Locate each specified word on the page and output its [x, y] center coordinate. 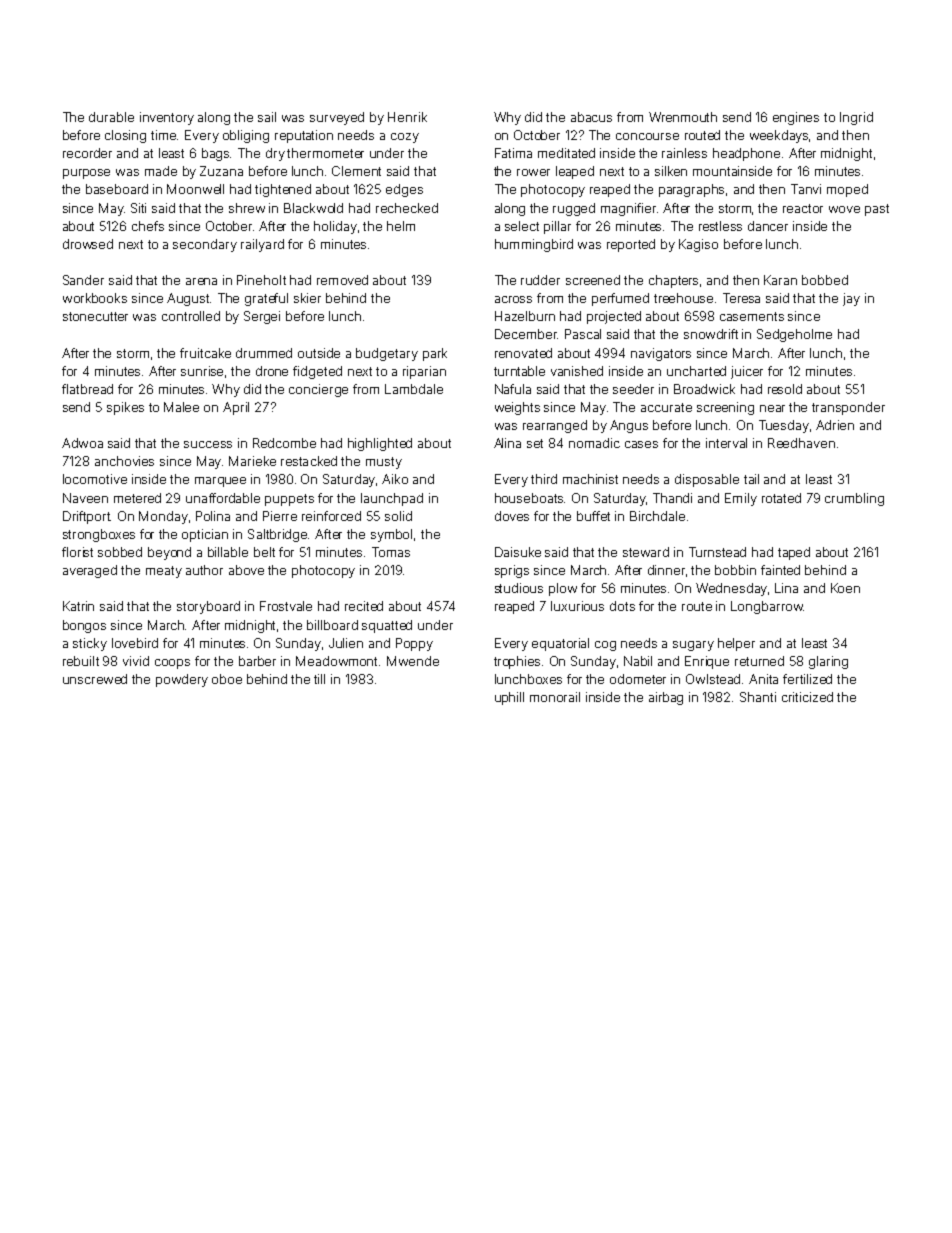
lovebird [135, 643]
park [435, 354]
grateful [266, 299]
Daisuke [518, 552]
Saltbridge [277, 535]
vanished [577, 371]
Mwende [413, 661]
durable [111, 117]
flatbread [87, 389]
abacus [591, 117]
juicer [747, 372]
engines [796, 118]
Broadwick [704, 389]
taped [794, 553]
